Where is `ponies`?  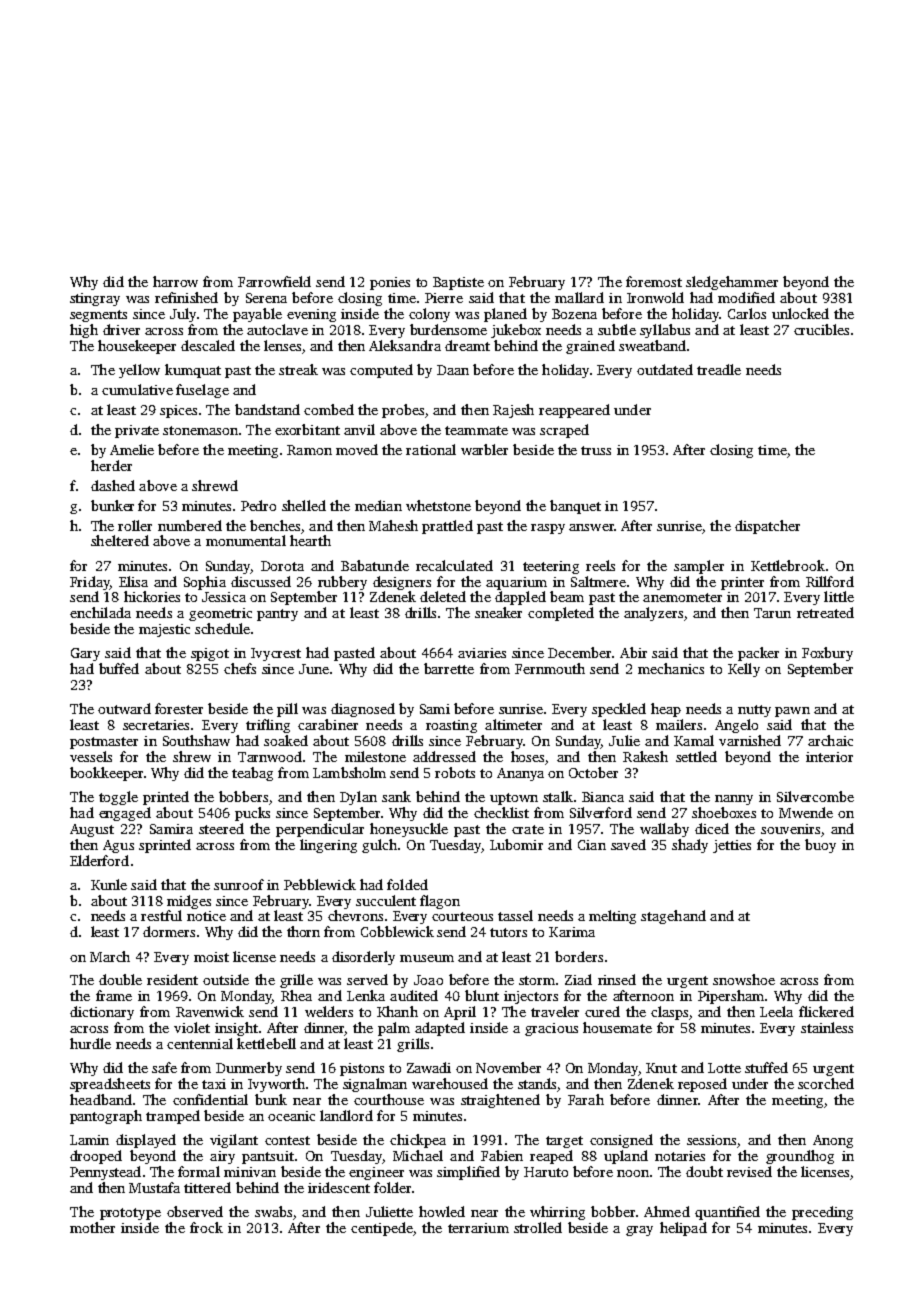 ponies is located at coordinates (390, 283).
